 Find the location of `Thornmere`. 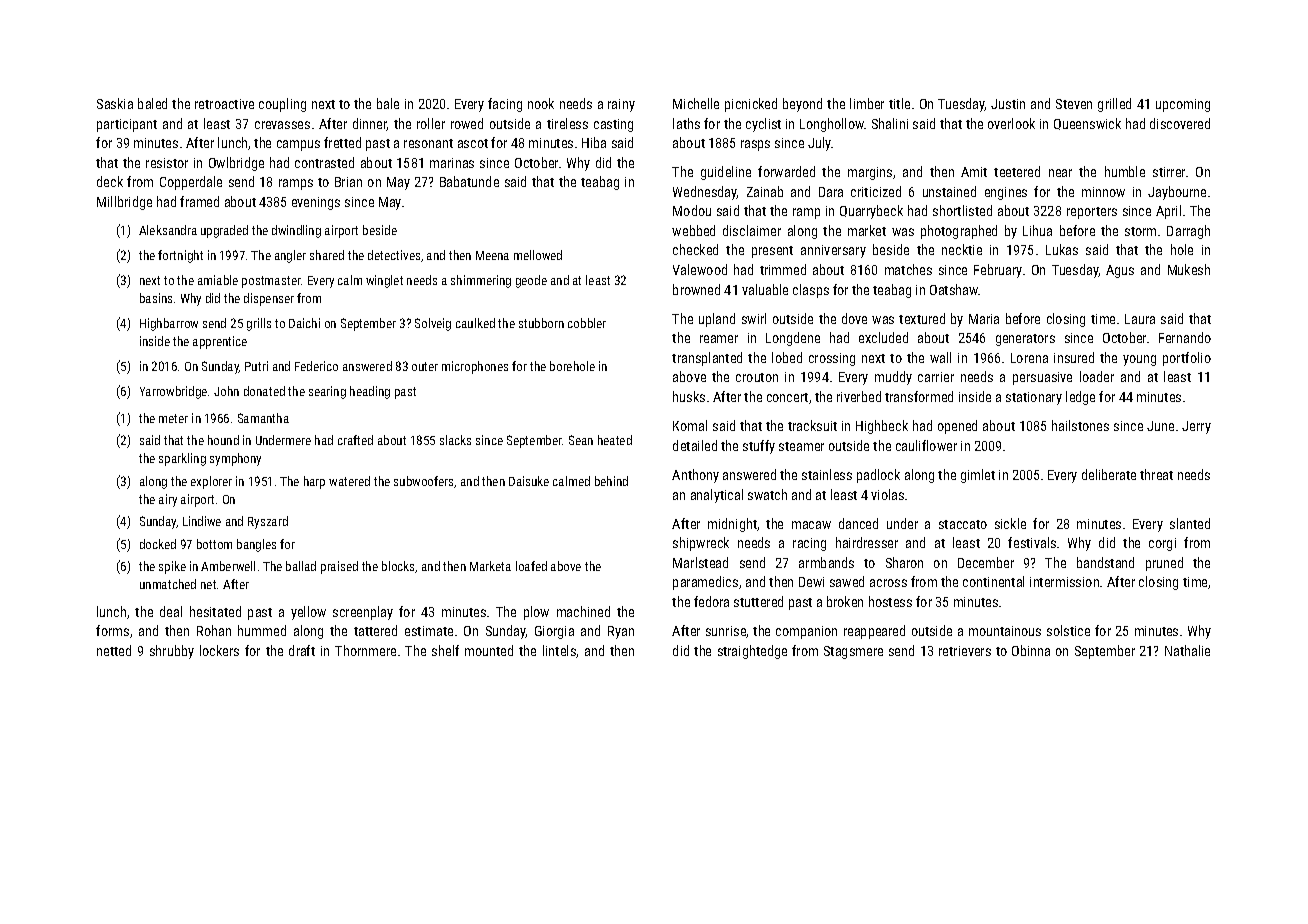

Thornmere is located at coordinates (365, 650).
